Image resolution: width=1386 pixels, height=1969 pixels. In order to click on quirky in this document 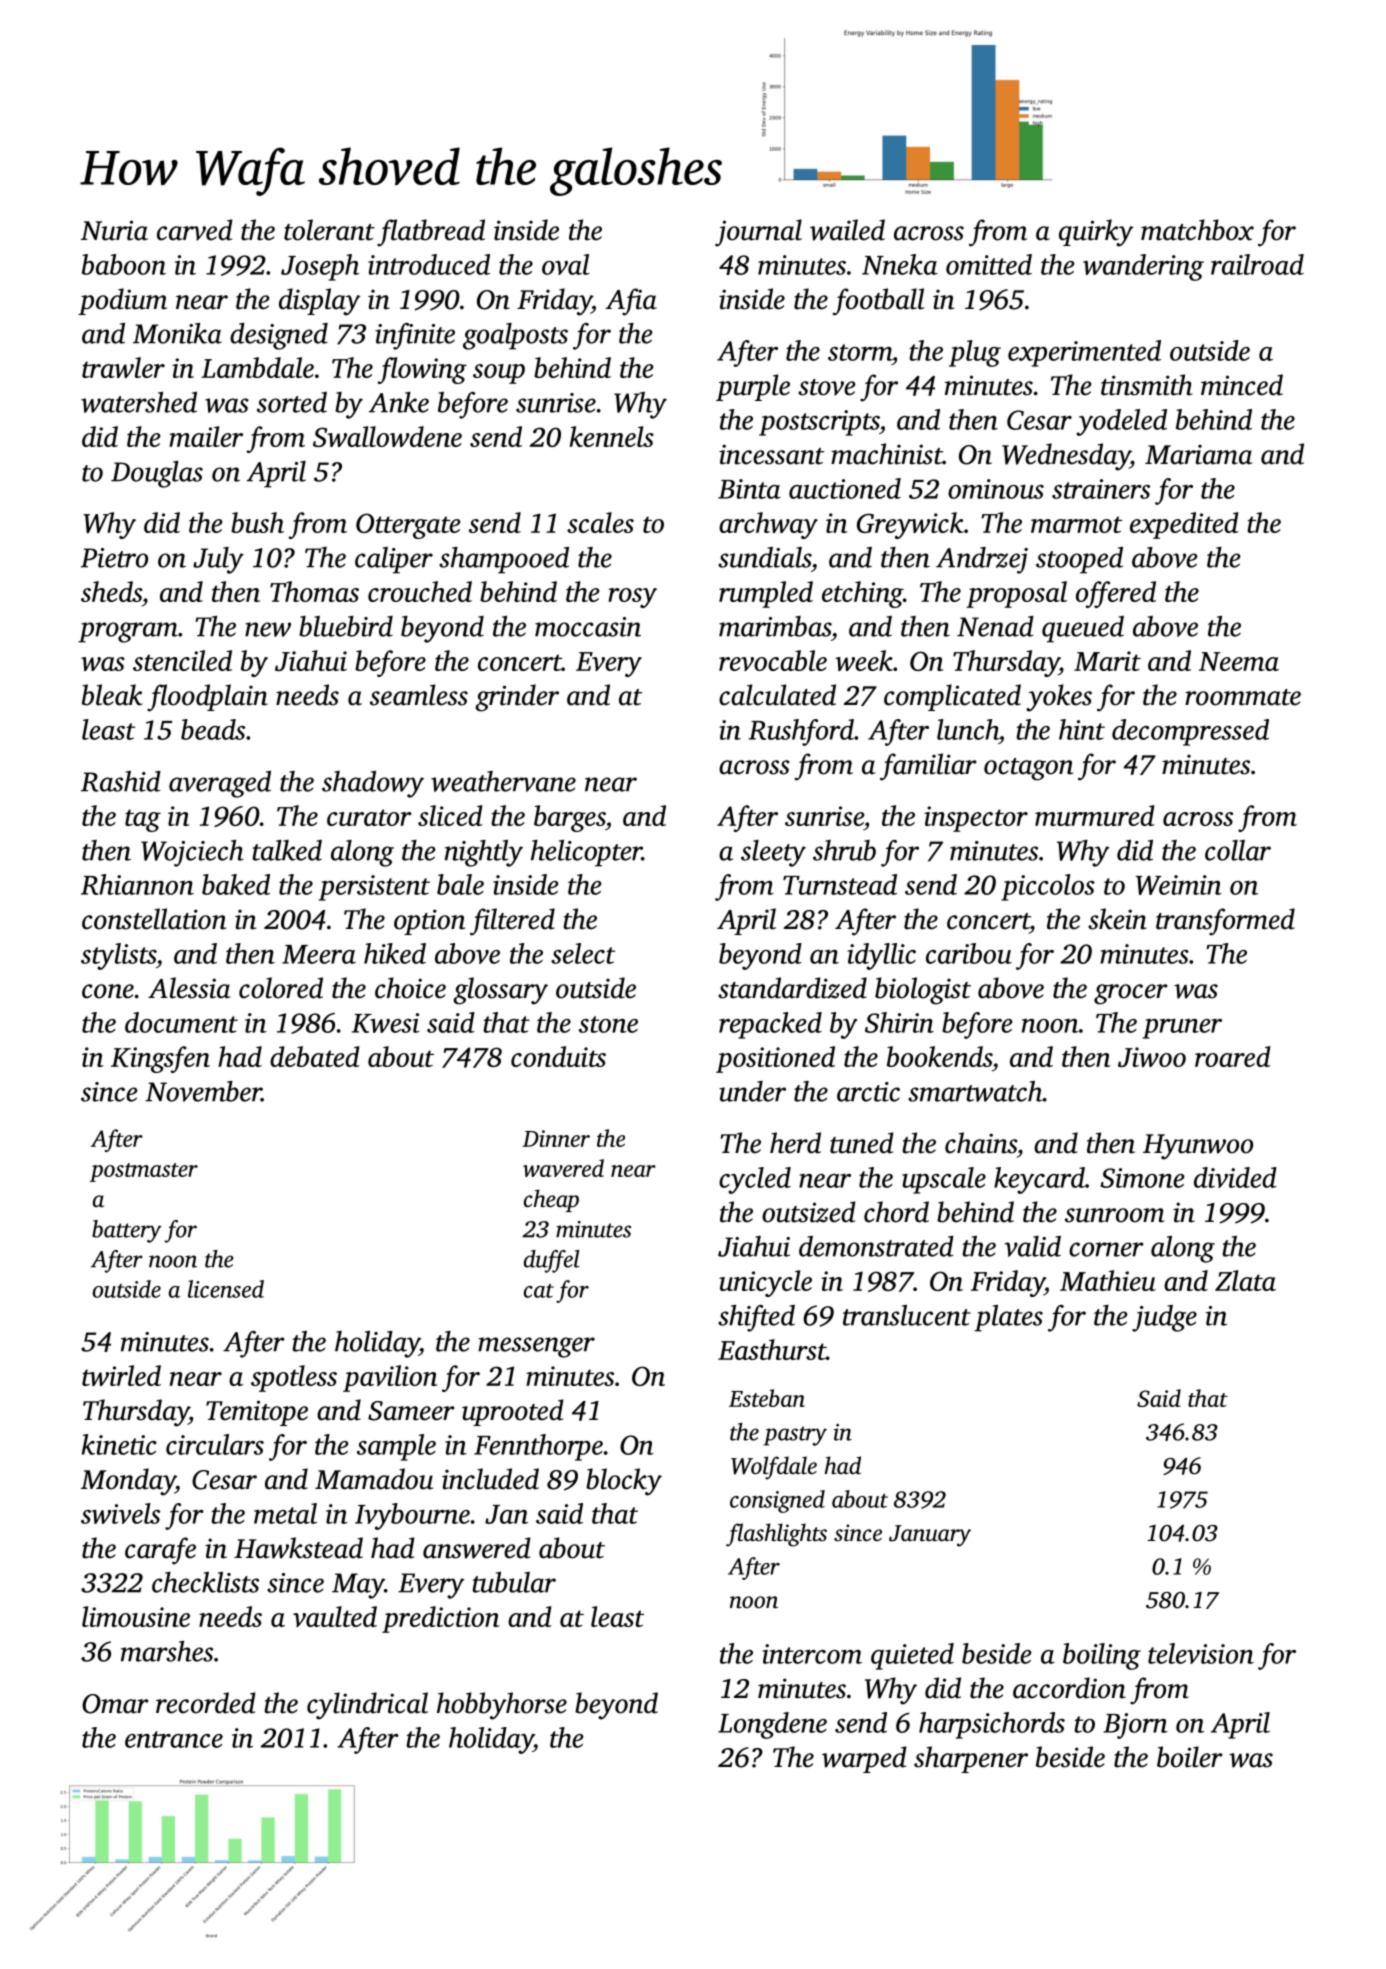, I will do `click(1096, 233)`.
